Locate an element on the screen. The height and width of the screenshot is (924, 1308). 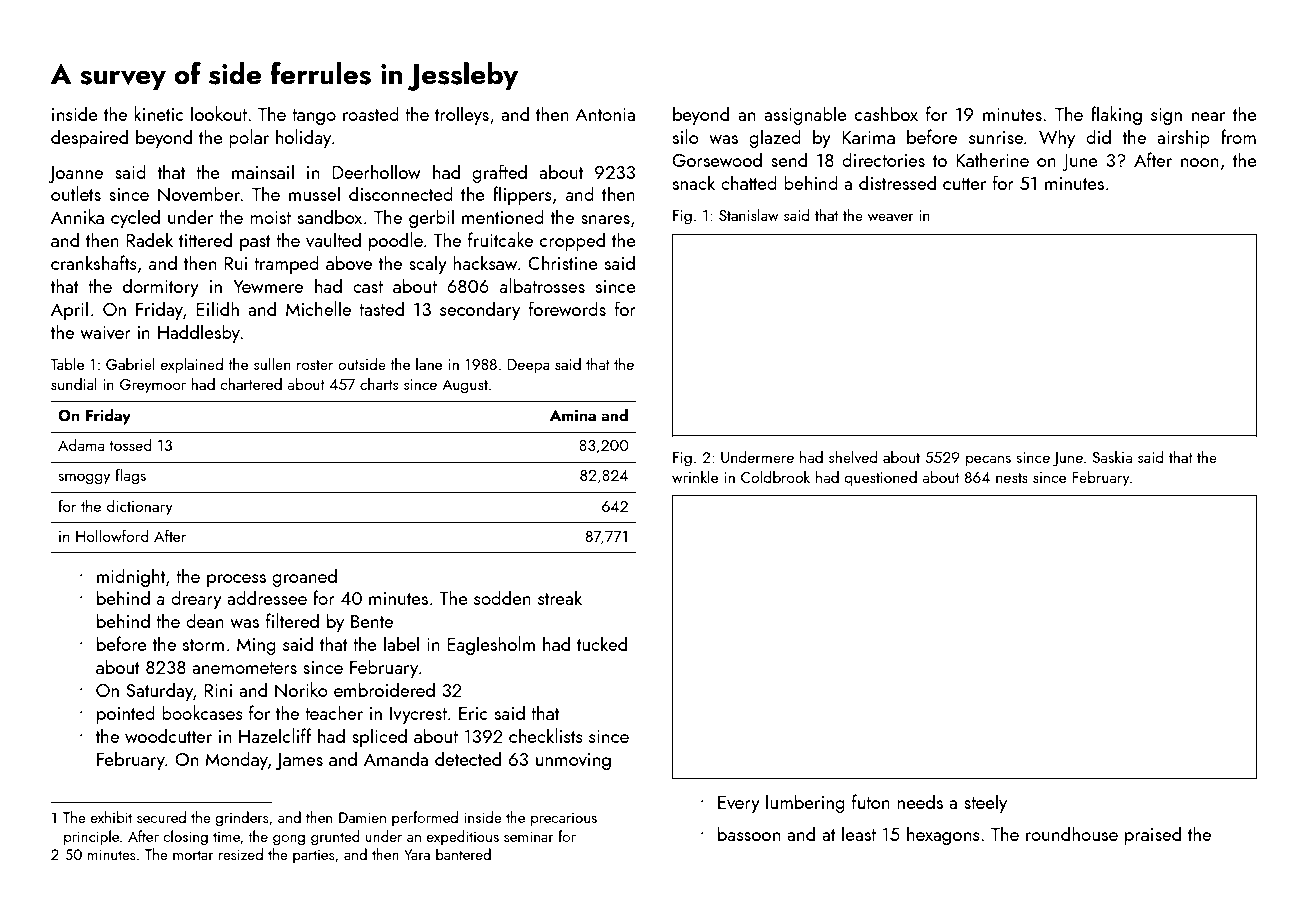
mortar is located at coordinates (193, 855).
